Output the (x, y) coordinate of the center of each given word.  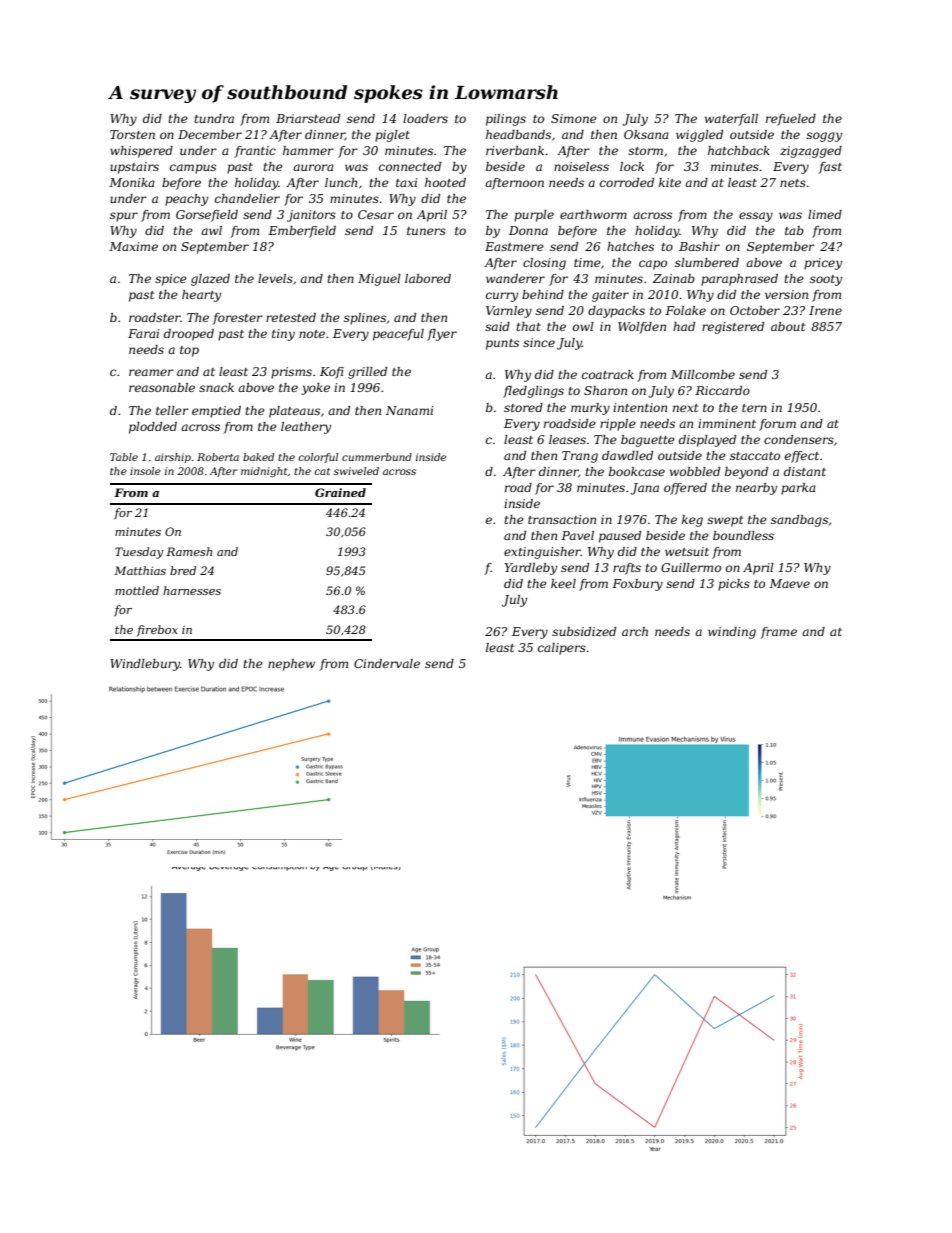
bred (183, 570)
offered (685, 489)
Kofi (332, 373)
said (497, 326)
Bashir (699, 246)
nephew (291, 665)
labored (428, 278)
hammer (308, 150)
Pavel (577, 535)
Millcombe (703, 374)
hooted (445, 182)
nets (793, 183)
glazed (210, 280)
